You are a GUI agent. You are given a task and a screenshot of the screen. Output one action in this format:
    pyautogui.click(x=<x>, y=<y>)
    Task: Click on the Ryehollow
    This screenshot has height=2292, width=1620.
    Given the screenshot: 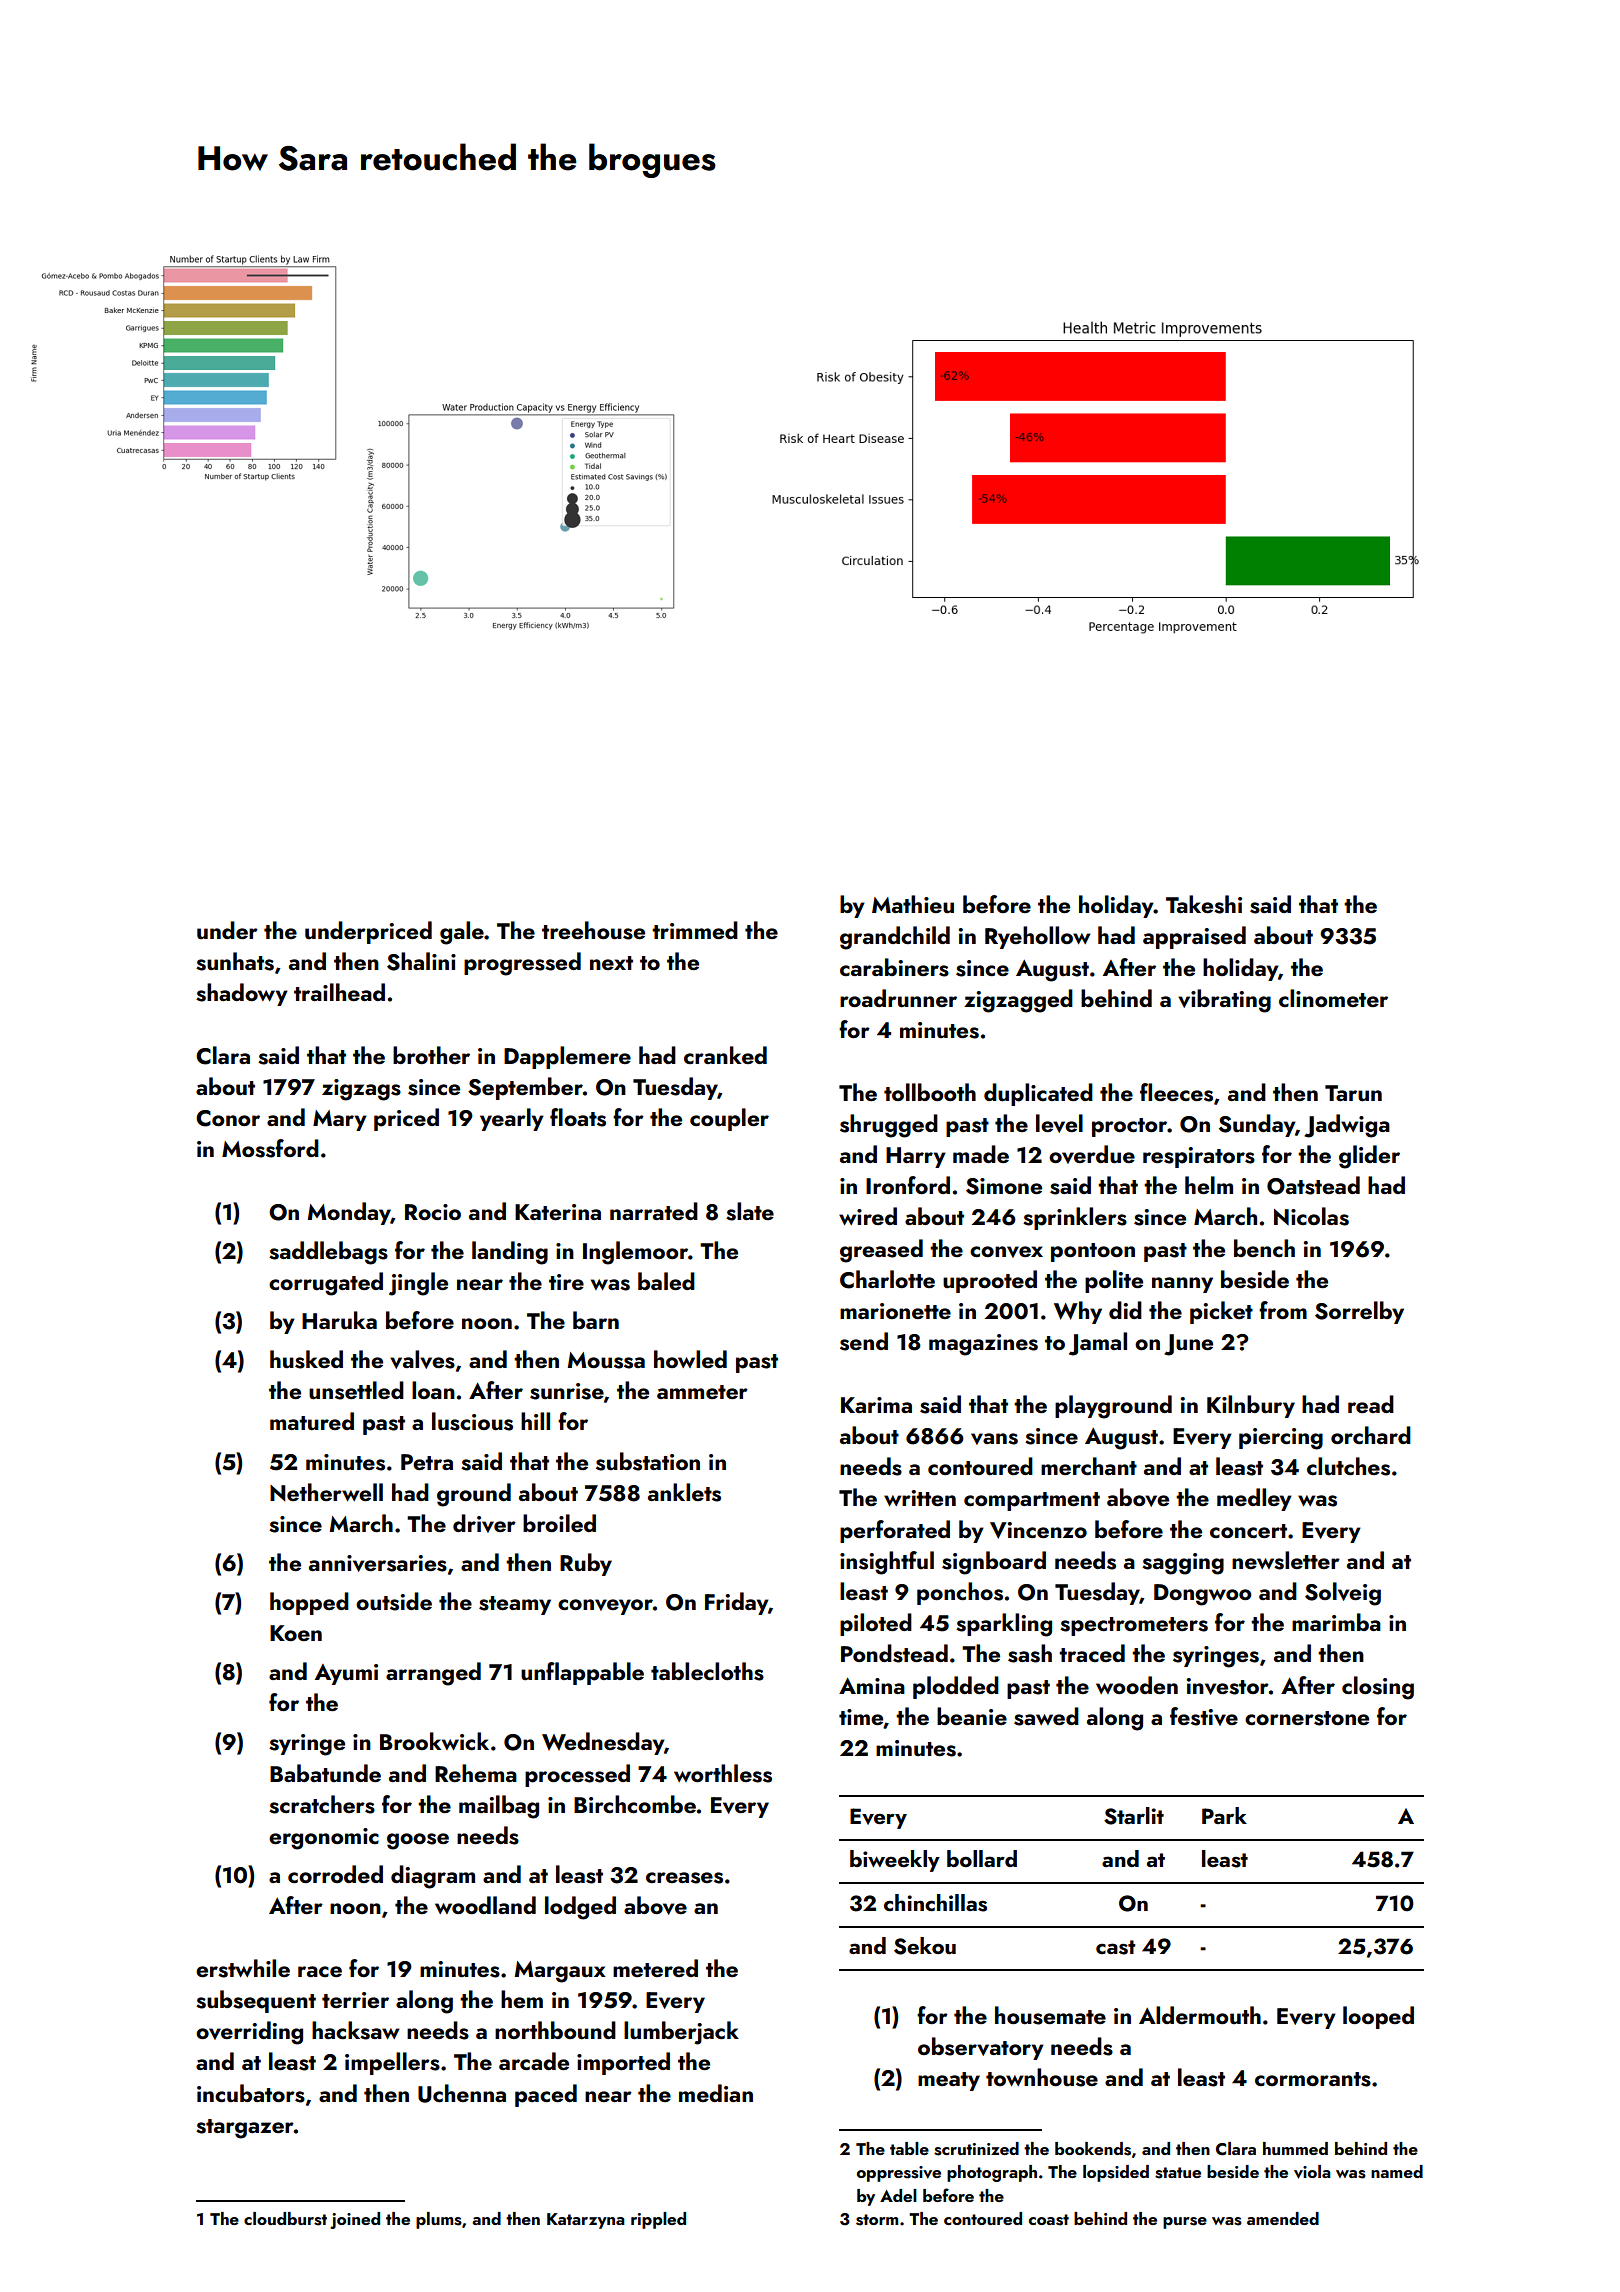 What is the action you would take?
    pyautogui.click(x=1038, y=937)
